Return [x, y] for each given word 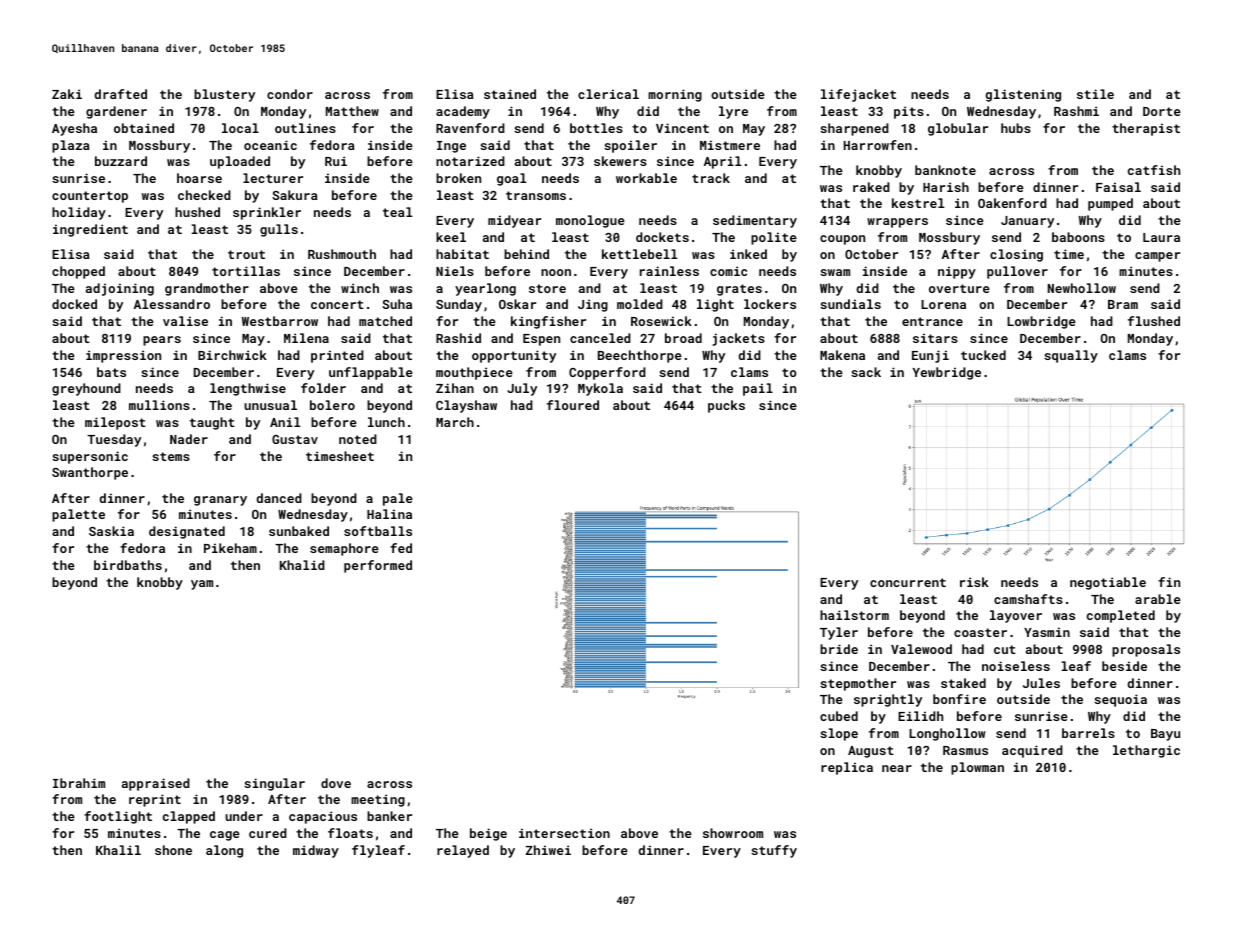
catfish [1154, 170]
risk [974, 582]
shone [173, 850]
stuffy [774, 851]
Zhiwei [548, 850]
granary [220, 501]
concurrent [908, 582]
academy [463, 112]
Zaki [67, 94]
